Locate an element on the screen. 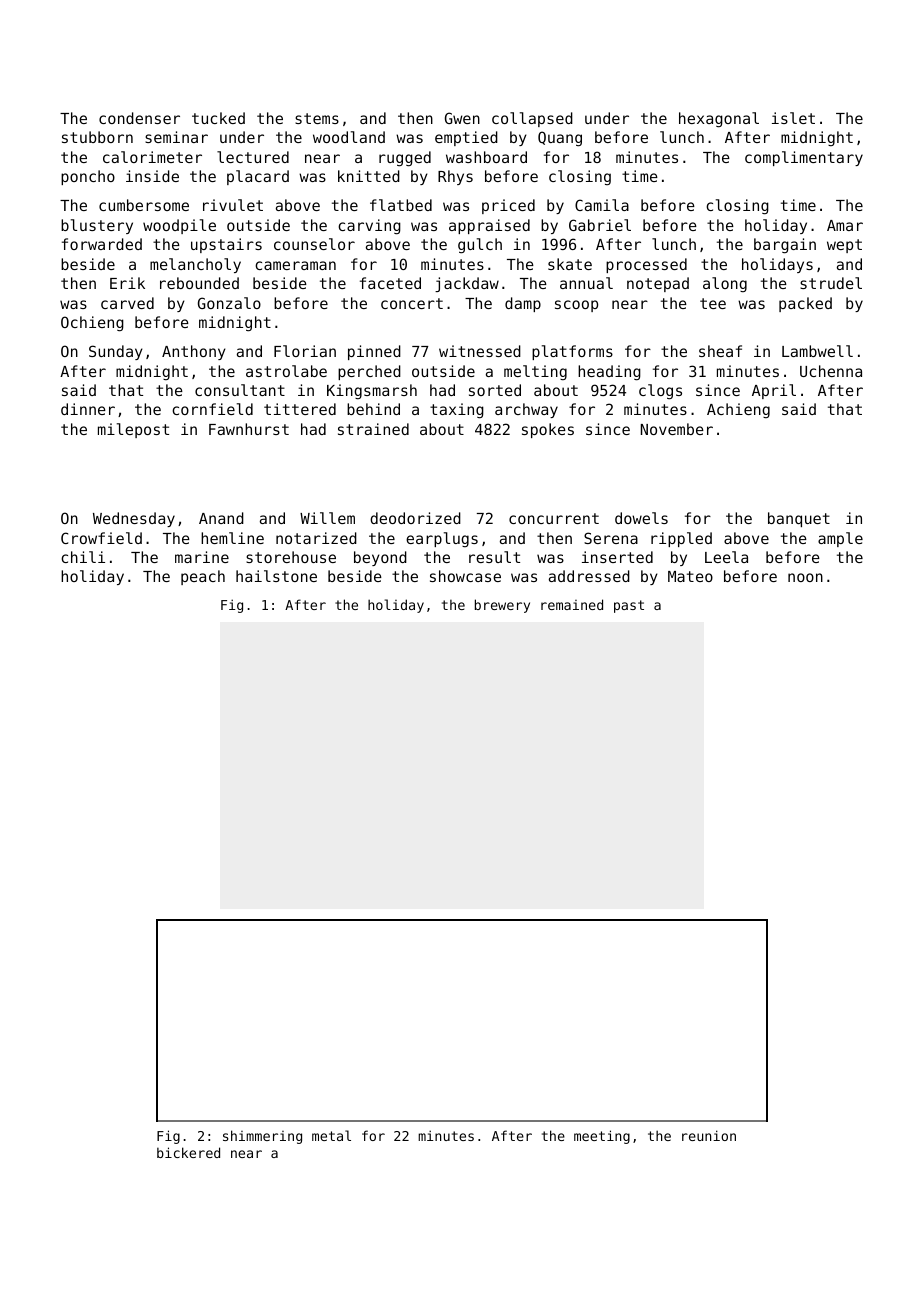 This screenshot has width=924, height=1314. tucked is located at coordinates (218, 118).
